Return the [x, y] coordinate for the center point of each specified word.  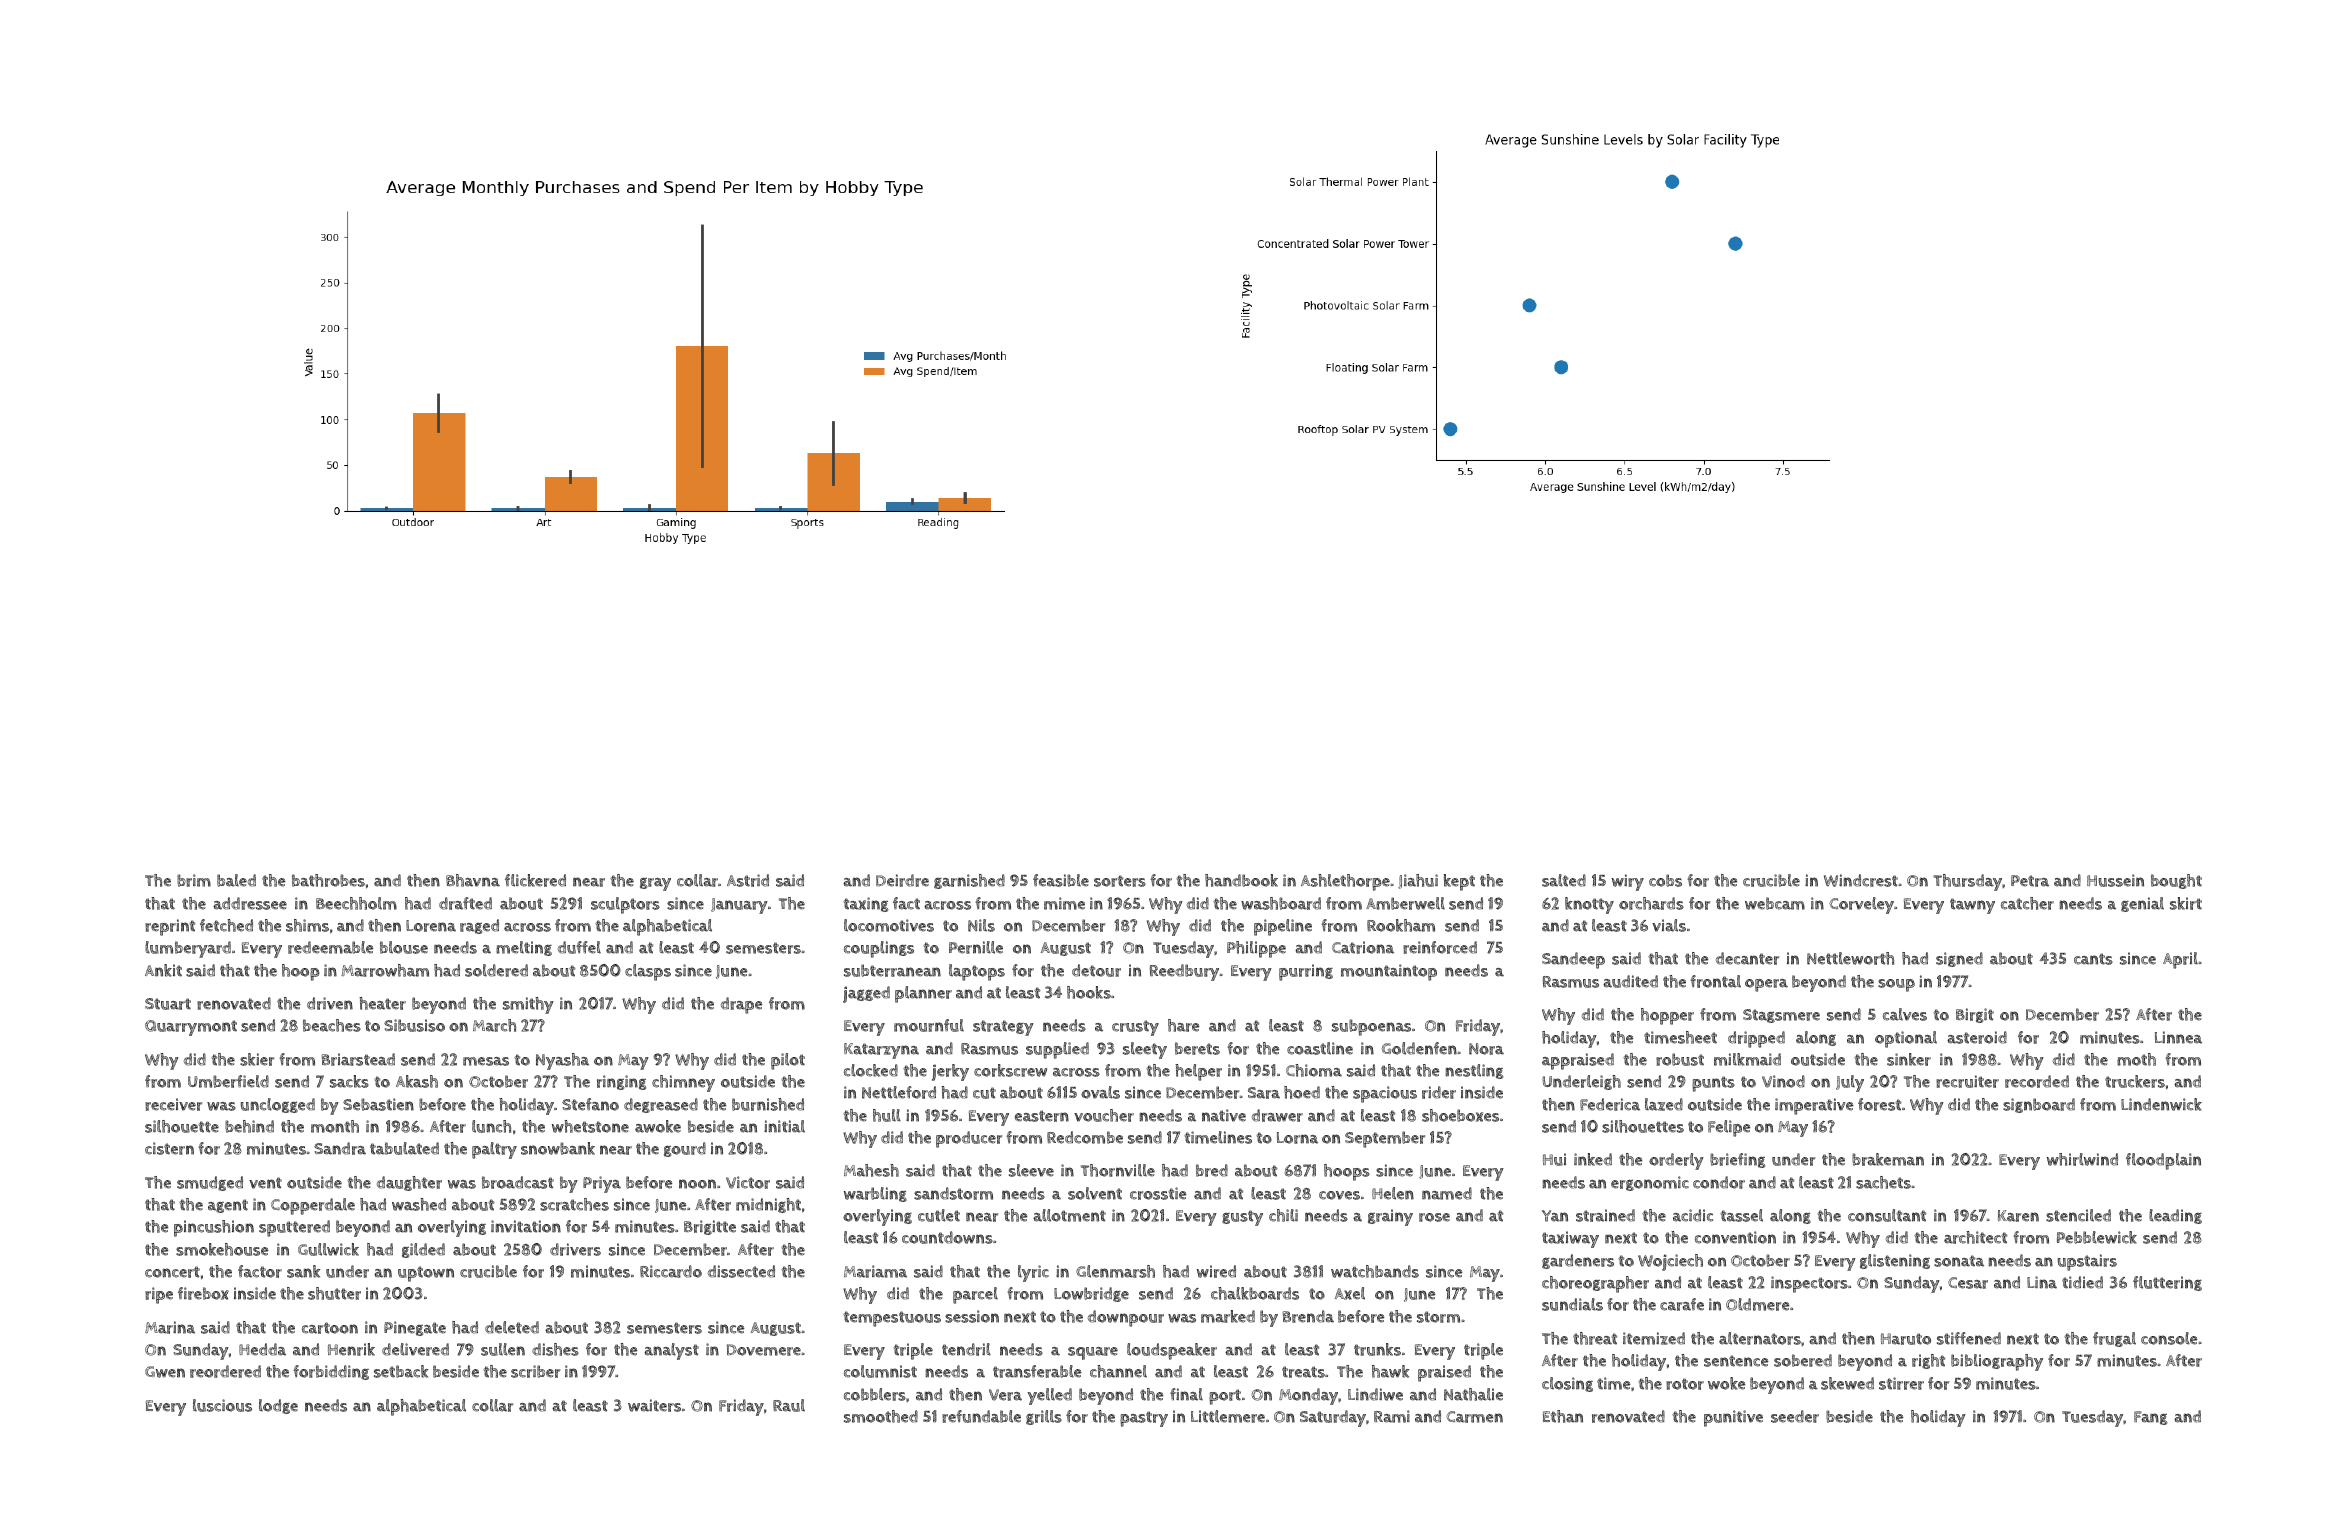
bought [2176, 881]
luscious [222, 1405]
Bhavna [473, 880]
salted [1564, 880]
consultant [1887, 1215]
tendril [966, 1349]
